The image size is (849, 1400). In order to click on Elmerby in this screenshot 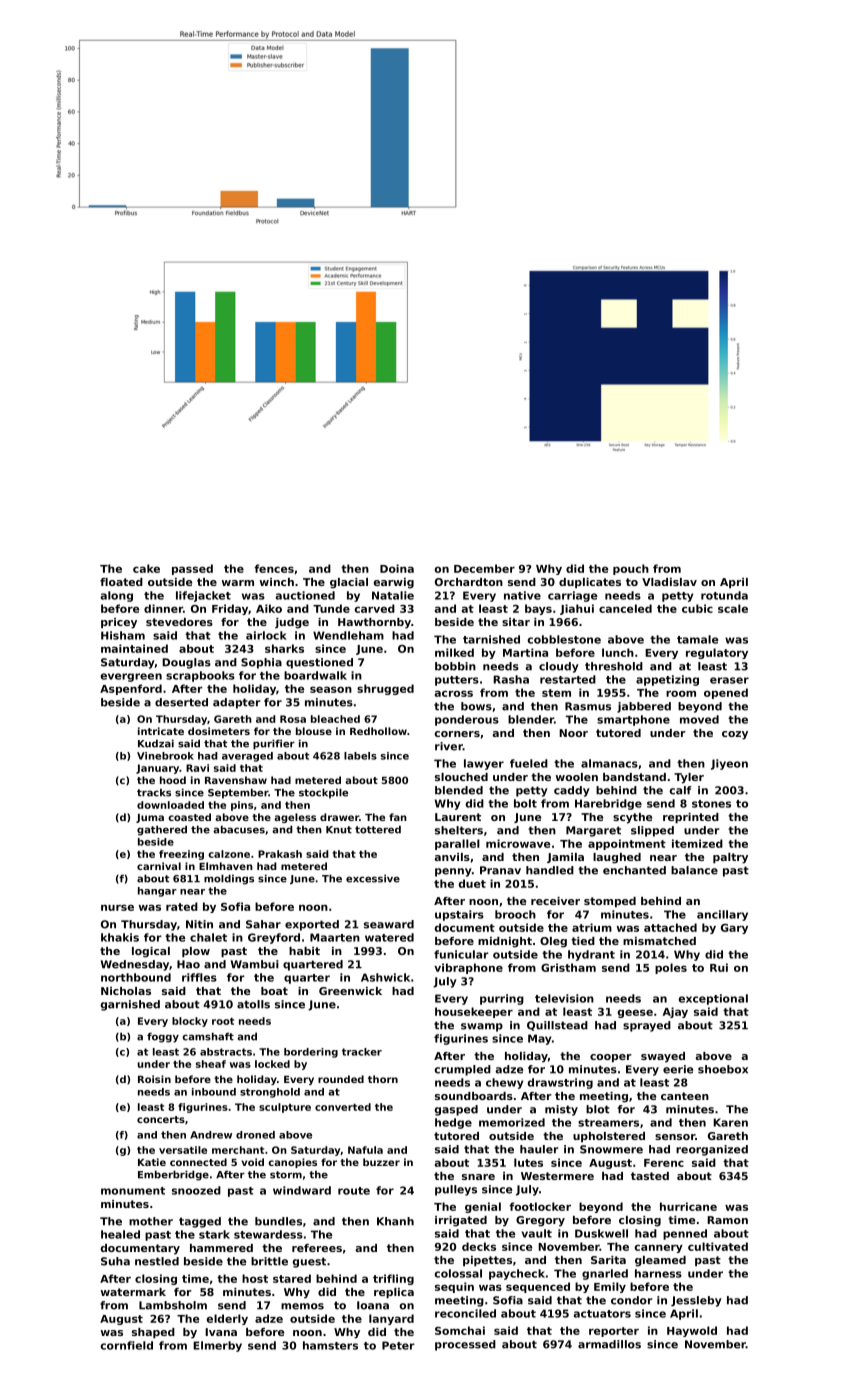, I will do `click(217, 1346)`.
